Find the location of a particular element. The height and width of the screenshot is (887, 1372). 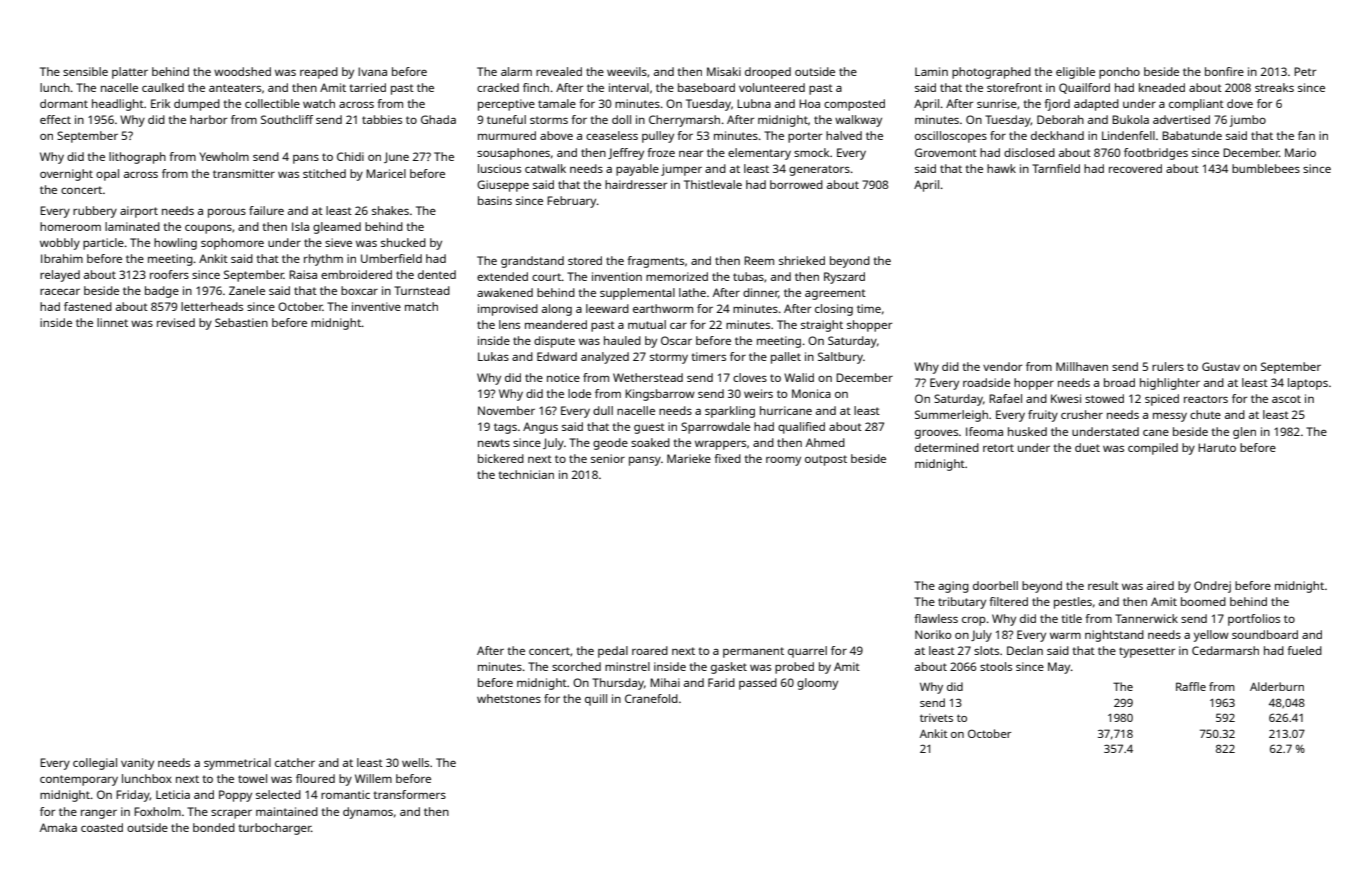

Farid is located at coordinates (721, 682).
